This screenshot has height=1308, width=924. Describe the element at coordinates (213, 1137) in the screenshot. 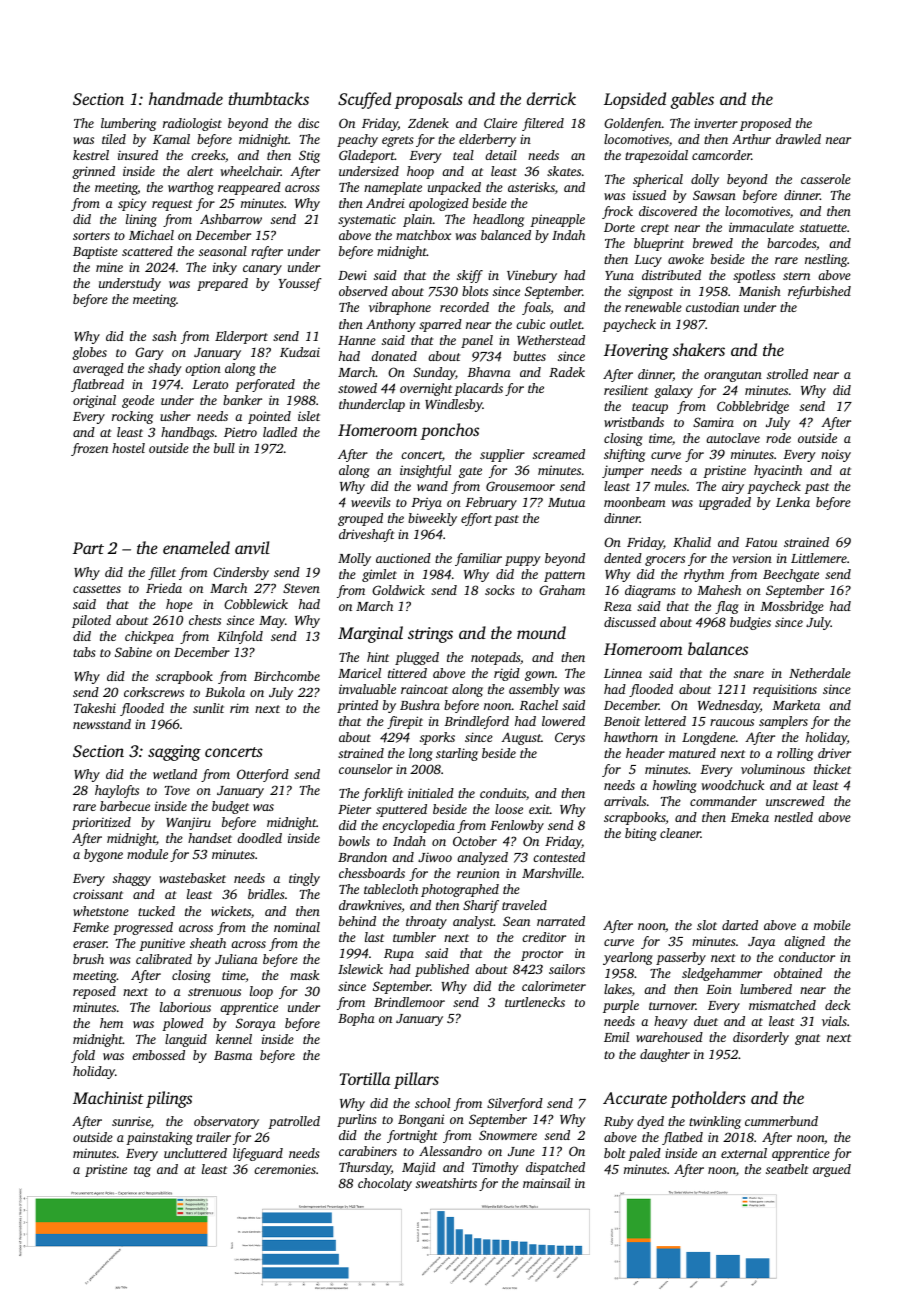

I see `trailer` at that location.
